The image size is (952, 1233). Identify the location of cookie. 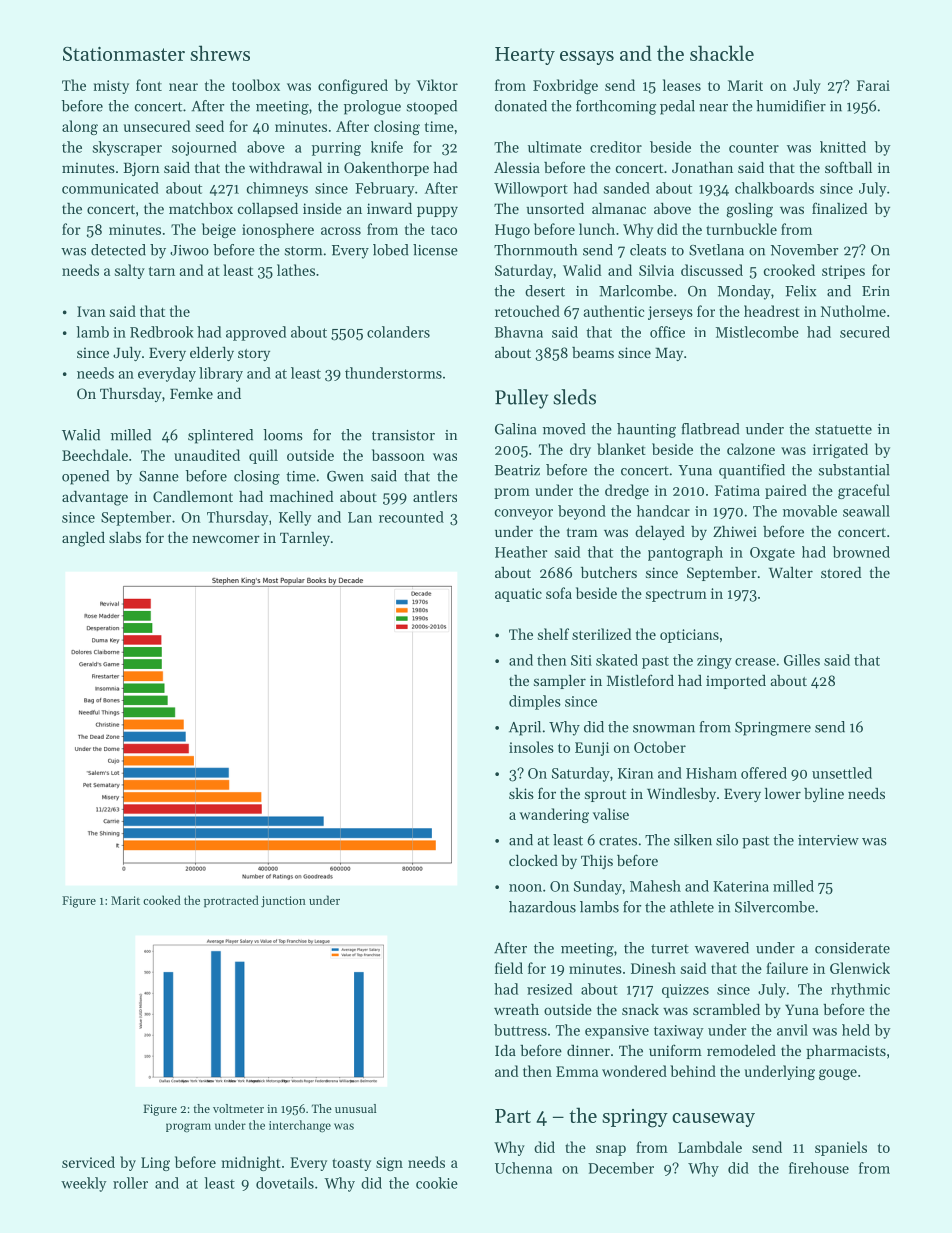
(437, 1183).
